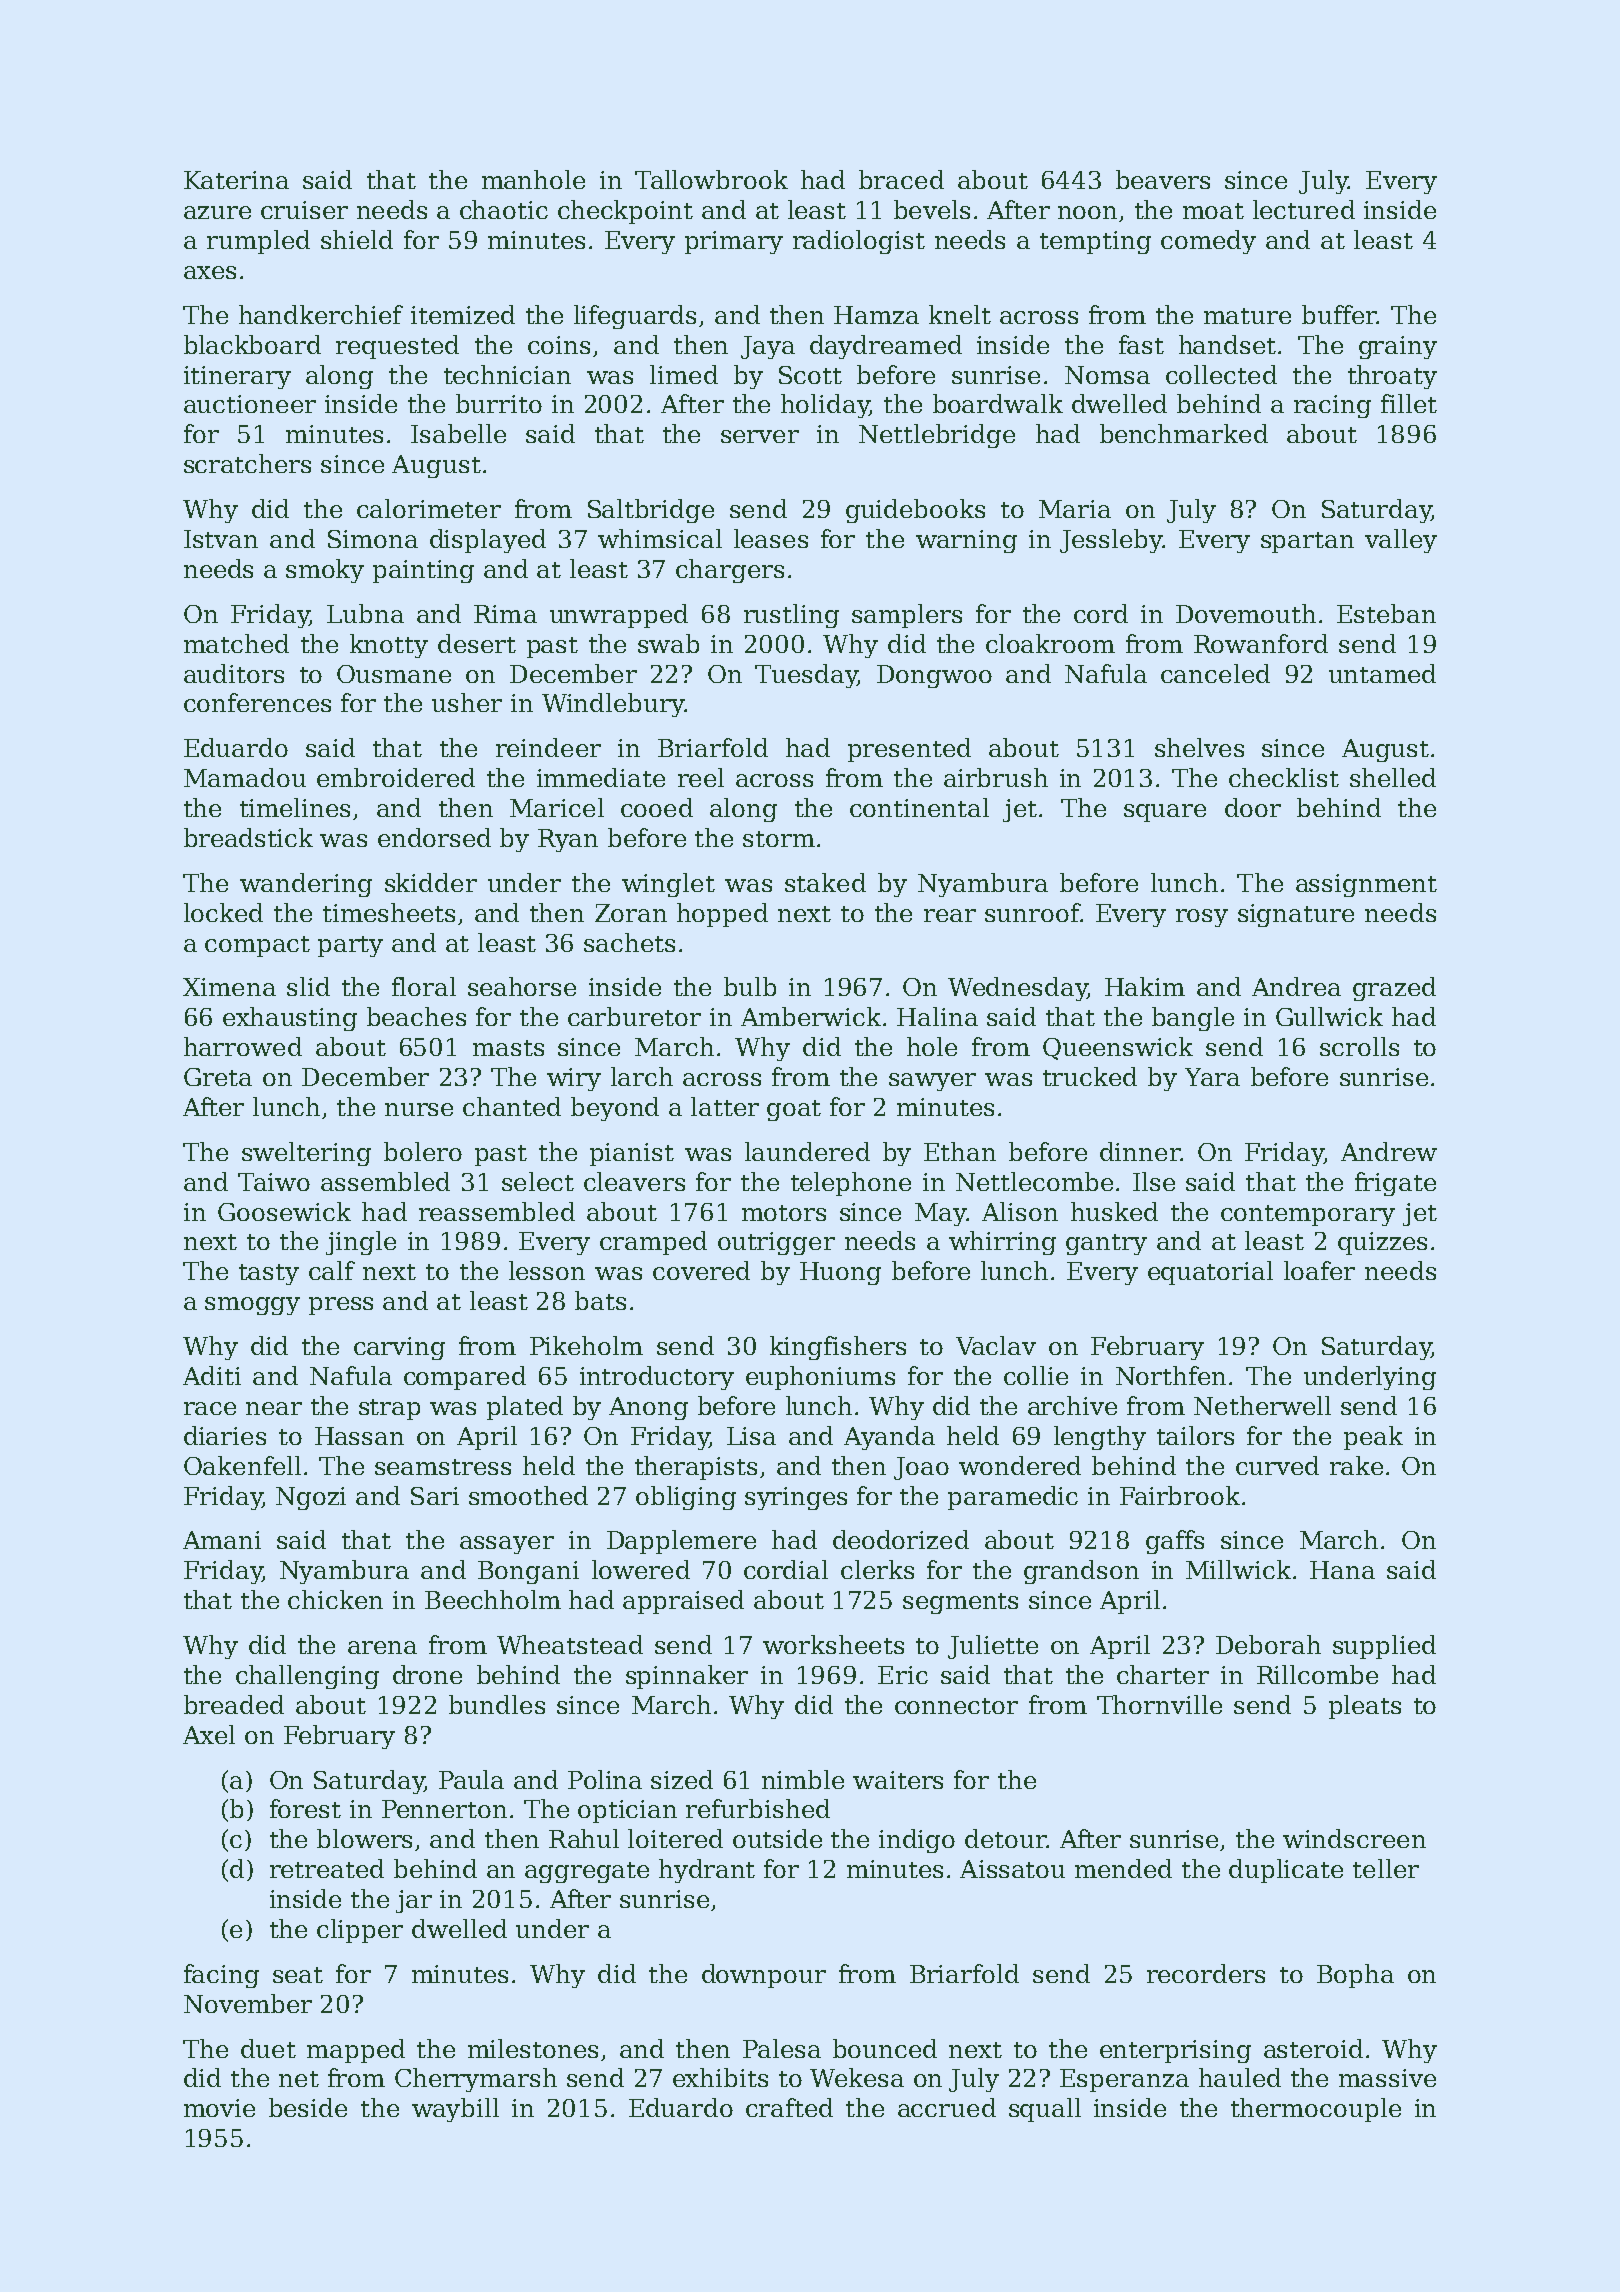  Describe the element at coordinates (504, 209) in the page. I see `chaotic` at that location.
